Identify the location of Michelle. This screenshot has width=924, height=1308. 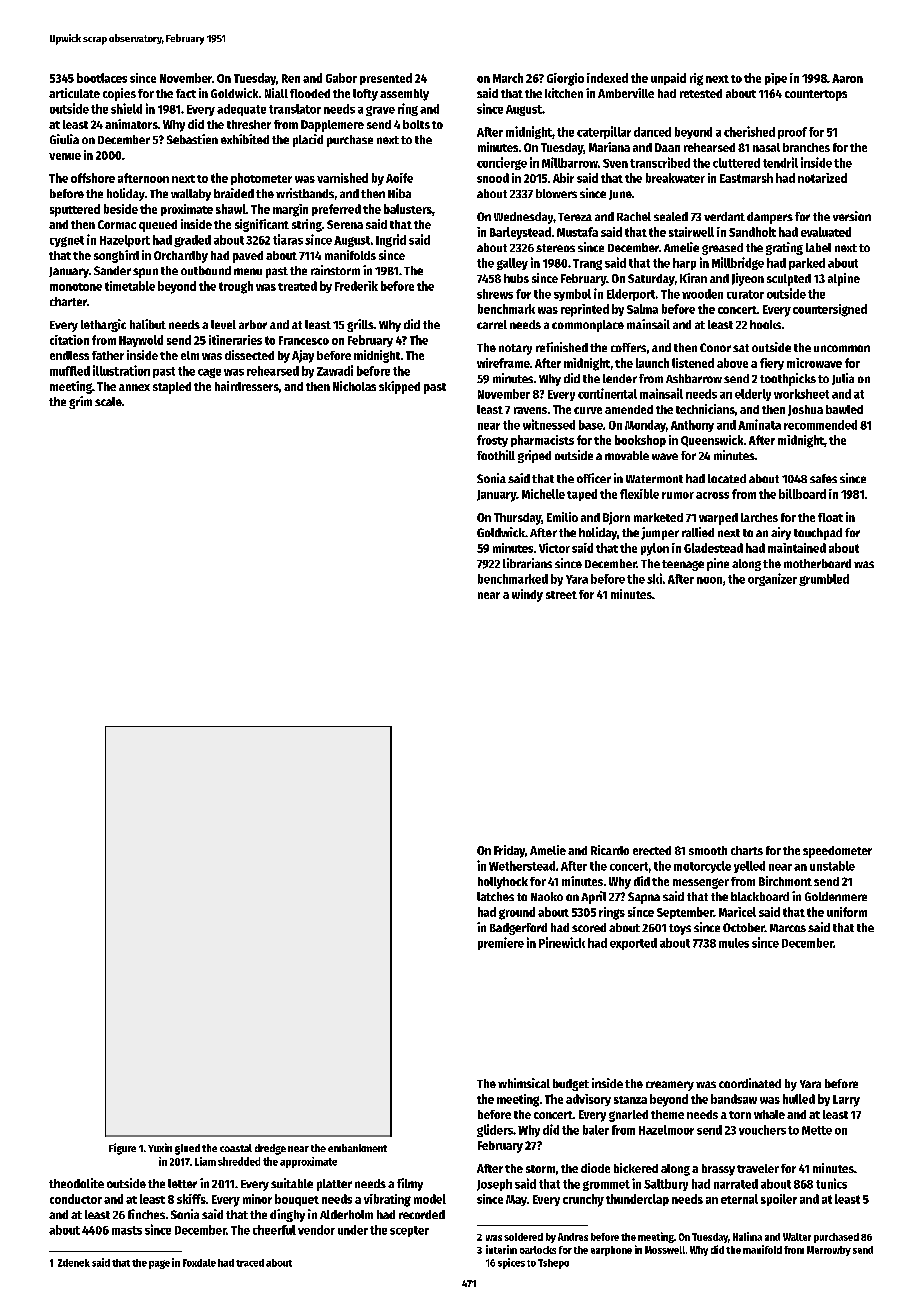
(543, 494).
